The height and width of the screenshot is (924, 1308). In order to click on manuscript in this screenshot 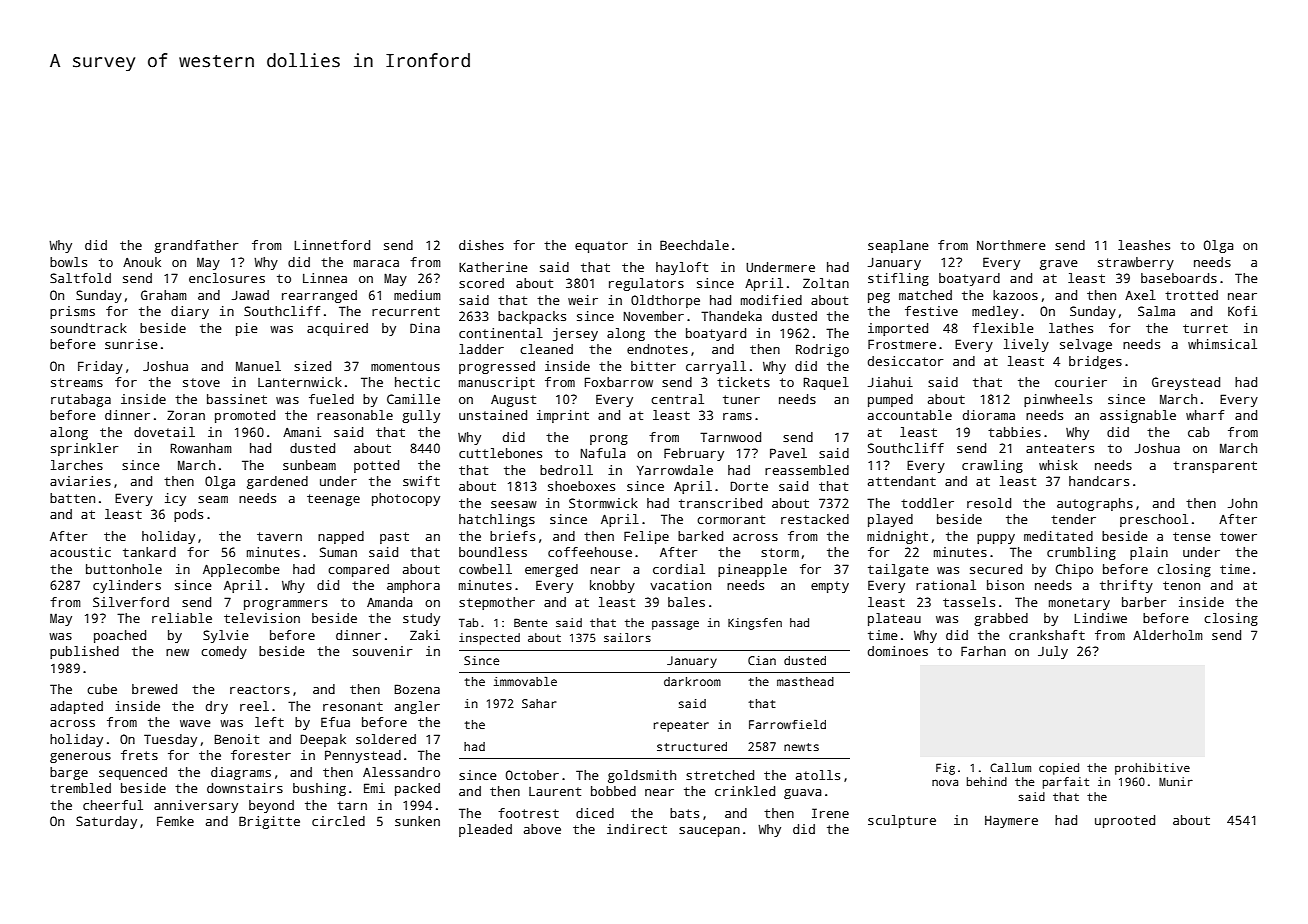, I will do `click(497, 383)`.
